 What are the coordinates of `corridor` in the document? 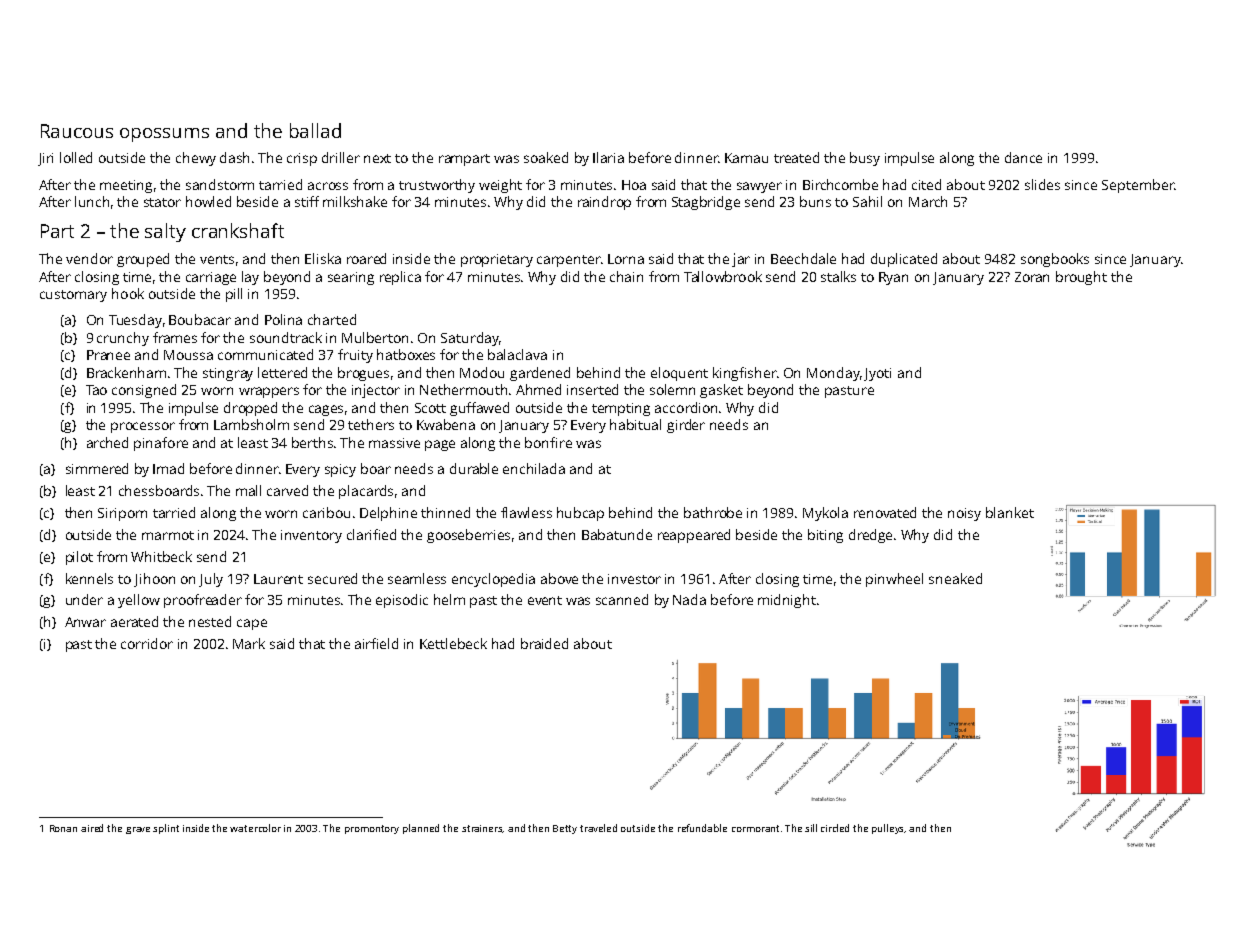 It's located at (147, 643).
